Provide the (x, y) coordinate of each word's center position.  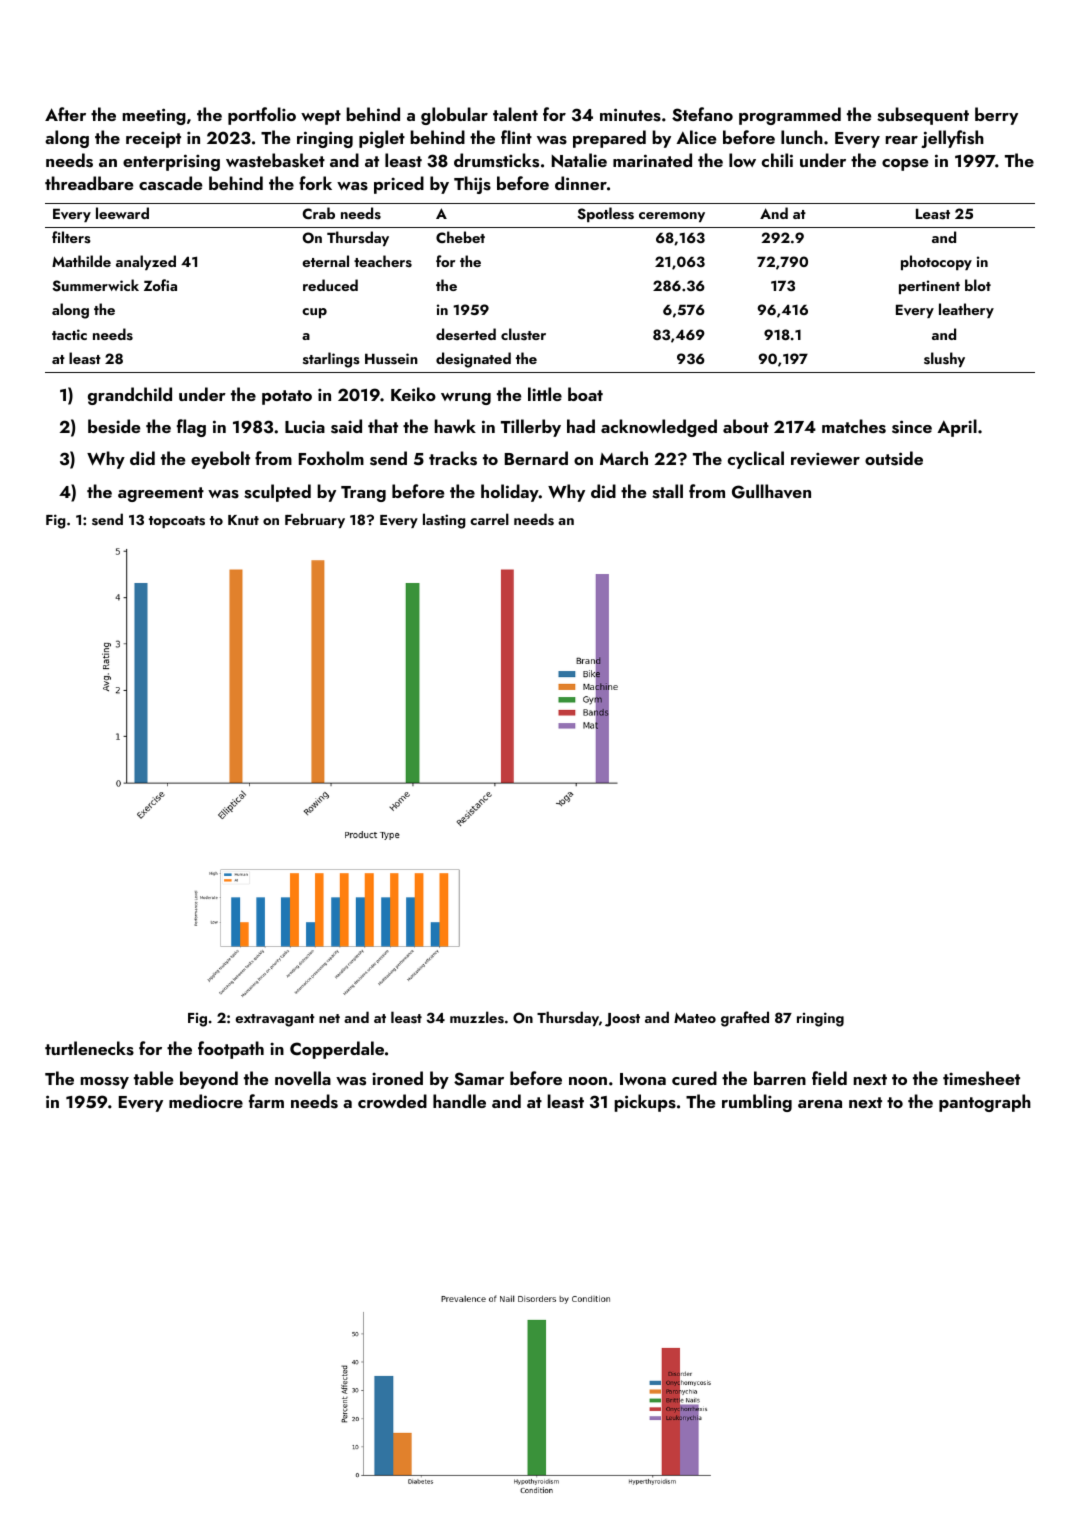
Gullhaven (771, 491)
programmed (790, 116)
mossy (105, 1083)
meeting (154, 116)
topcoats (177, 522)
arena (820, 1104)
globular (454, 116)
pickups (645, 1103)
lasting (444, 521)
